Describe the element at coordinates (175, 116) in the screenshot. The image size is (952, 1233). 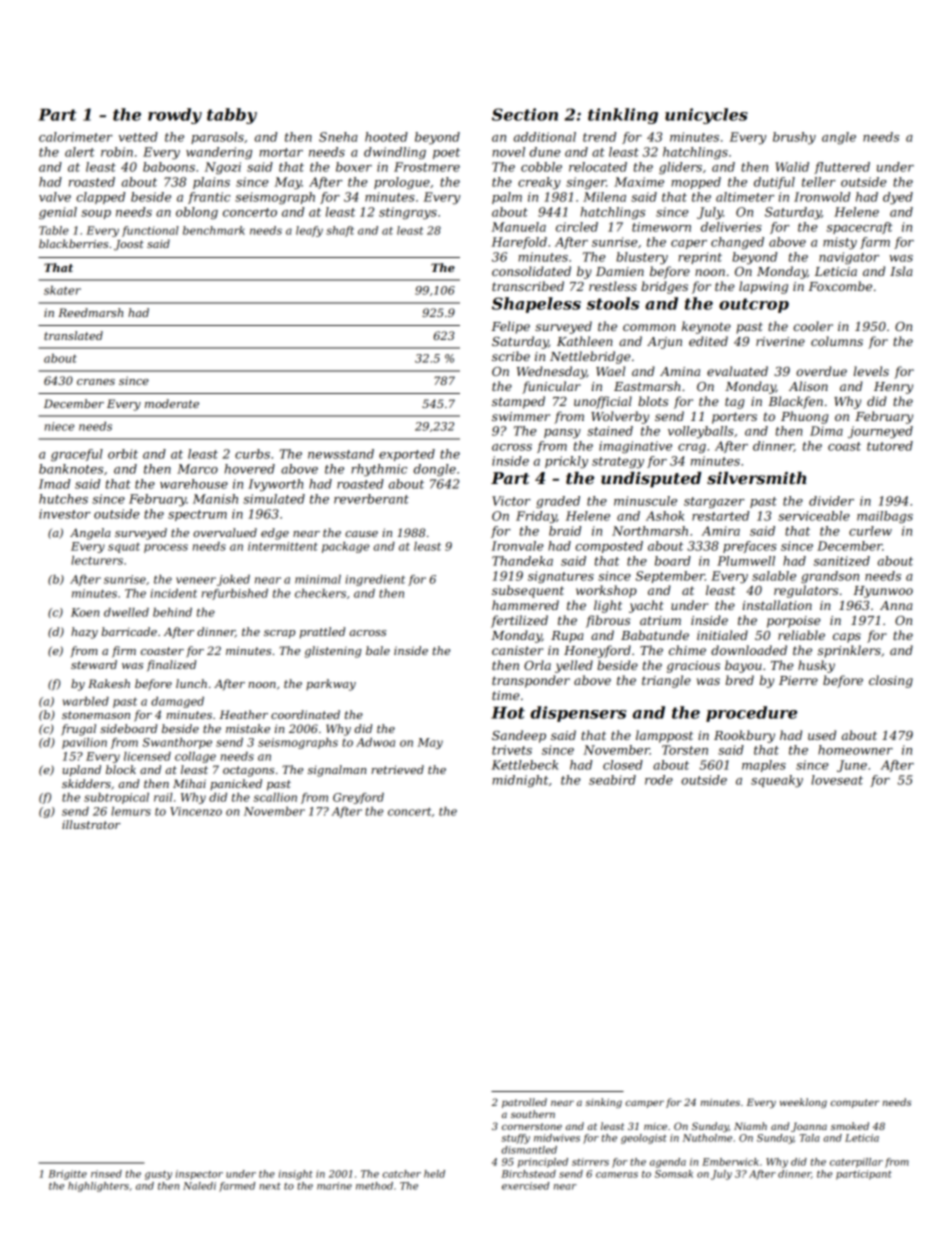
I see `rowdy` at that location.
